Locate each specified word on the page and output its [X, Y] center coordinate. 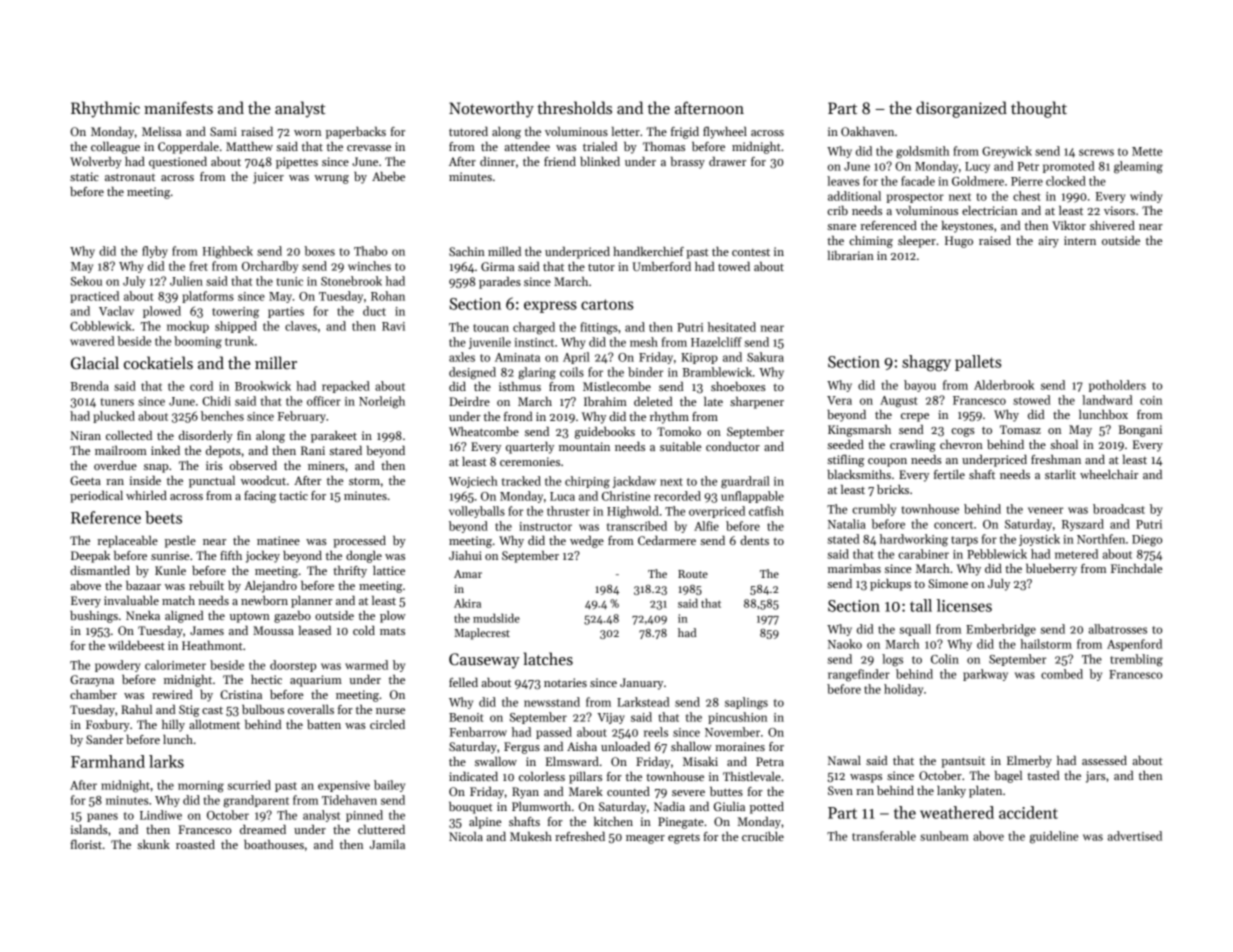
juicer [268, 178]
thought [1039, 109]
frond [518, 416]
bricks [893, 489]
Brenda [89, 386]
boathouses [274, 844]
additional [854, 196]
